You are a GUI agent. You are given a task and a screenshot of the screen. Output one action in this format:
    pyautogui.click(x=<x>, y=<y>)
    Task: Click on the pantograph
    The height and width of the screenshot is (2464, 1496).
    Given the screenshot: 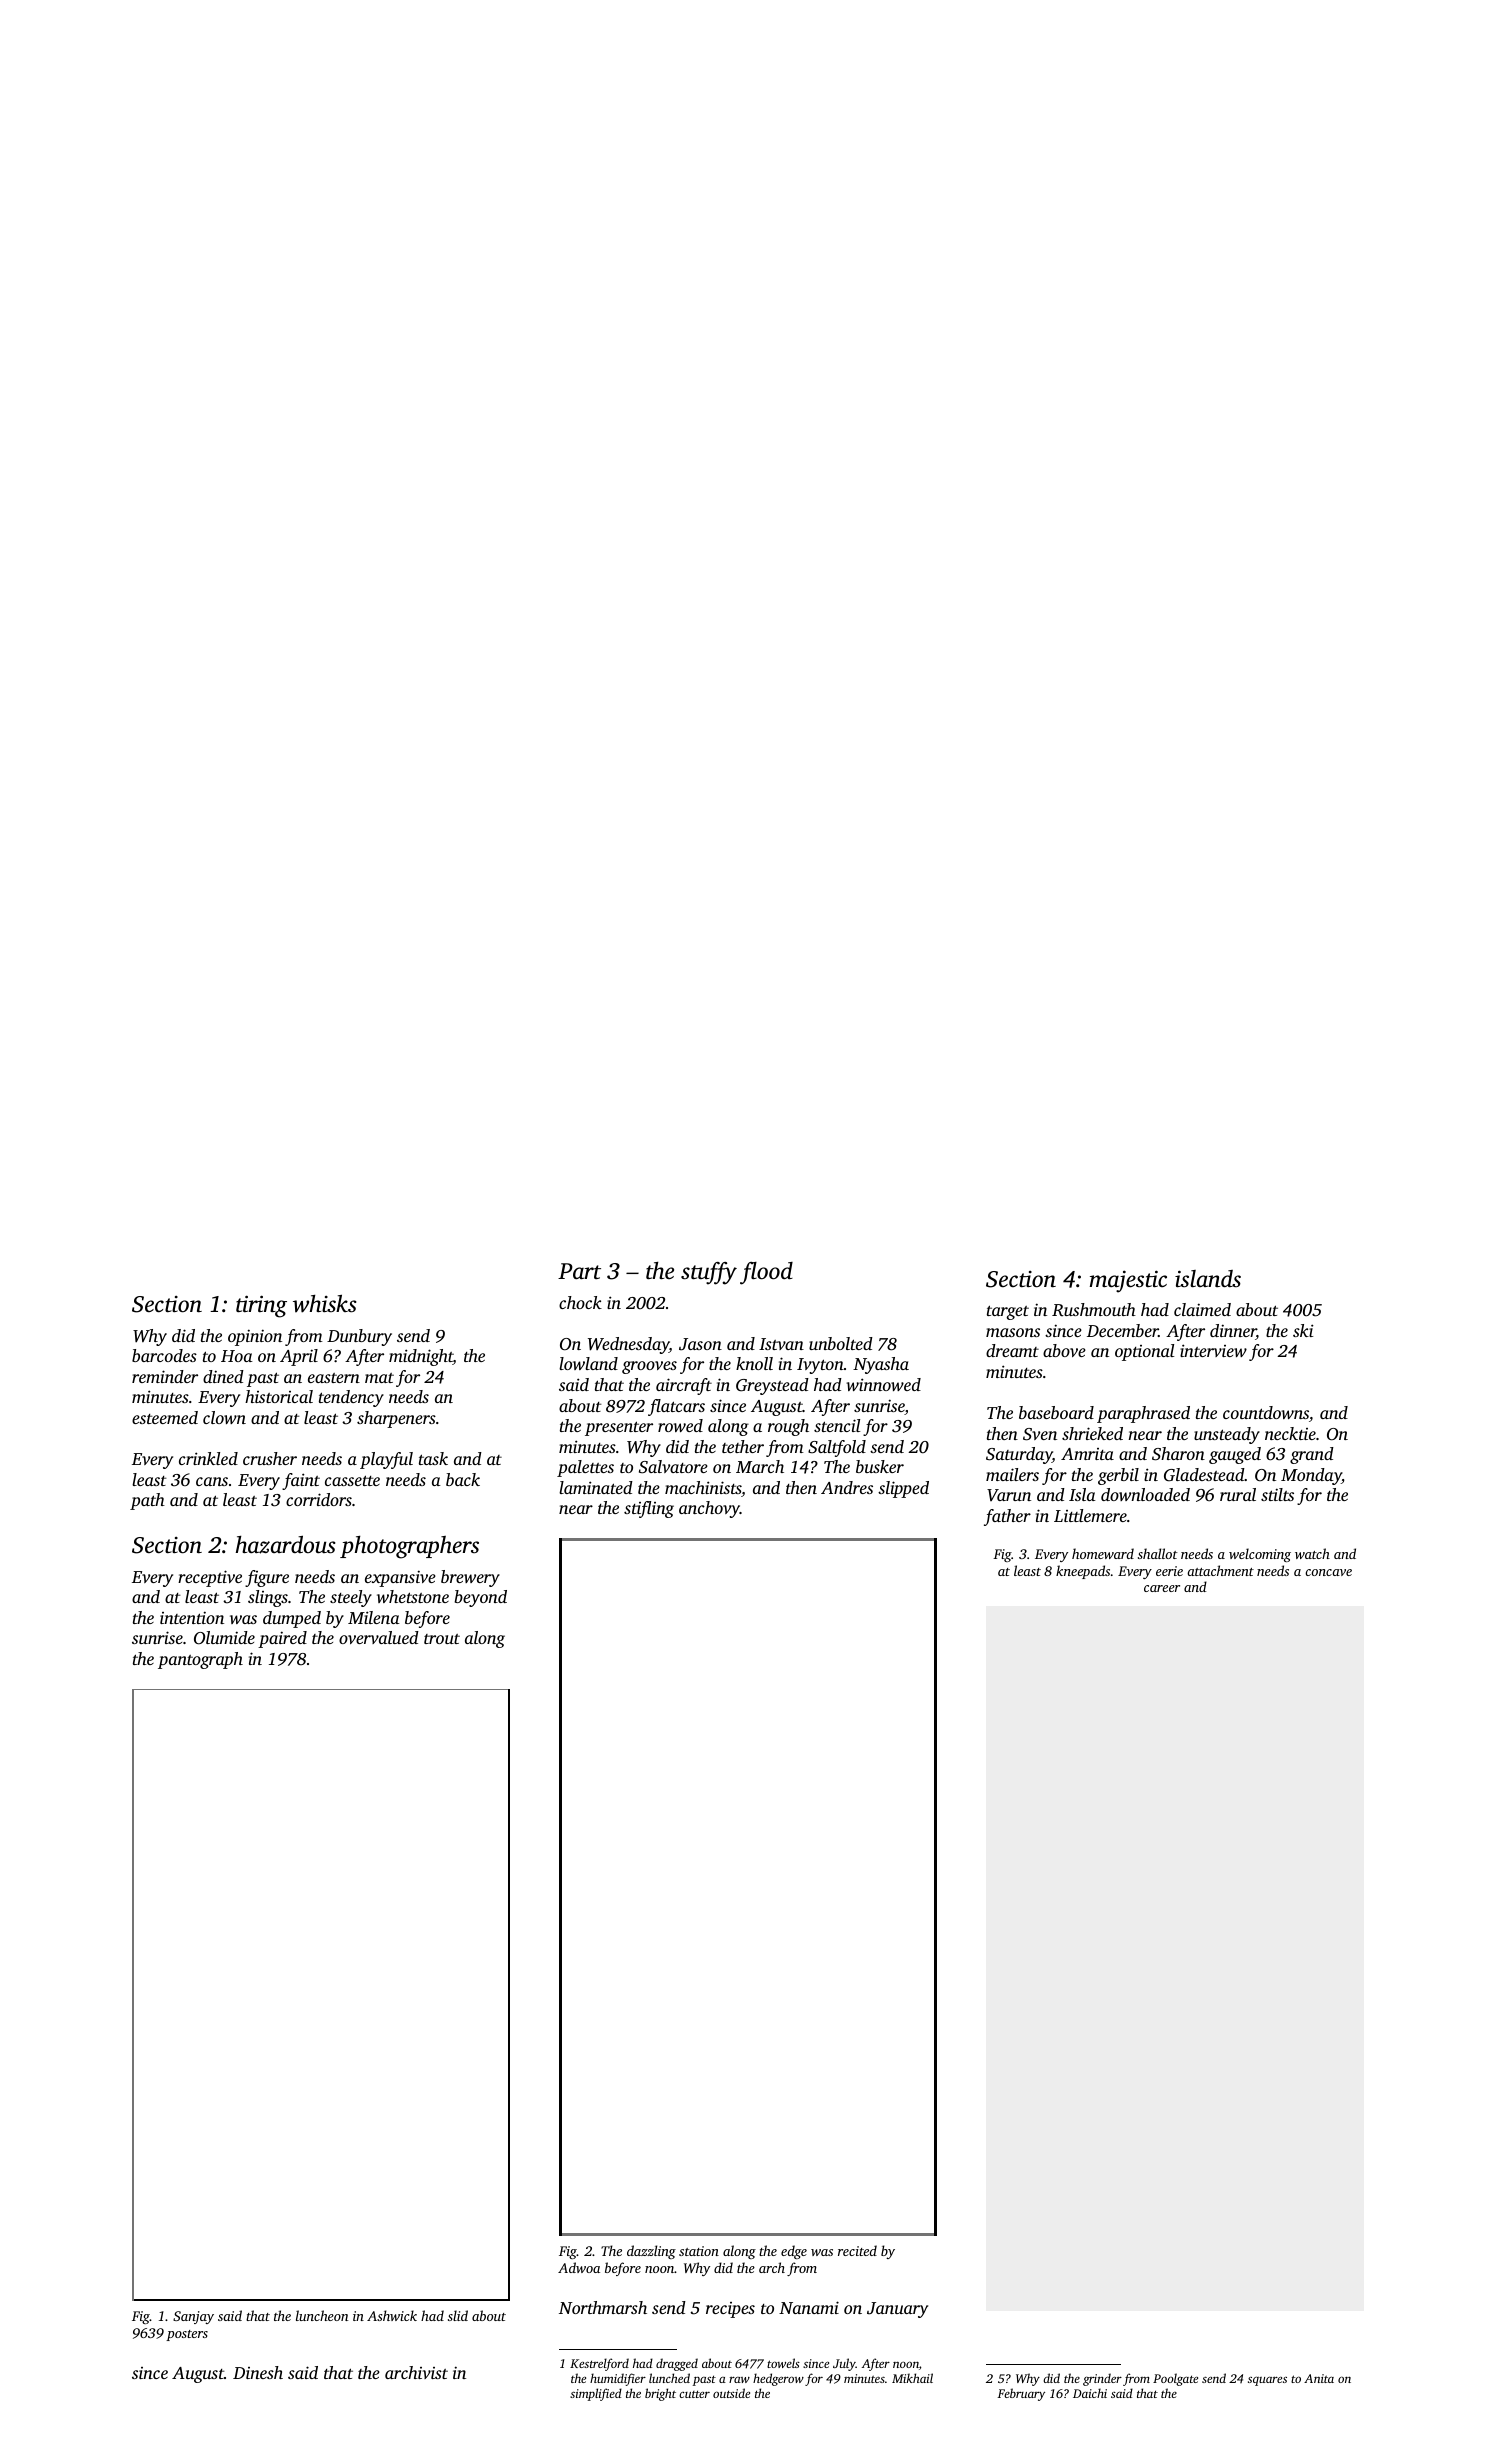 What is the action you would take?
    pyautogui.click(x=200, y=1660)
